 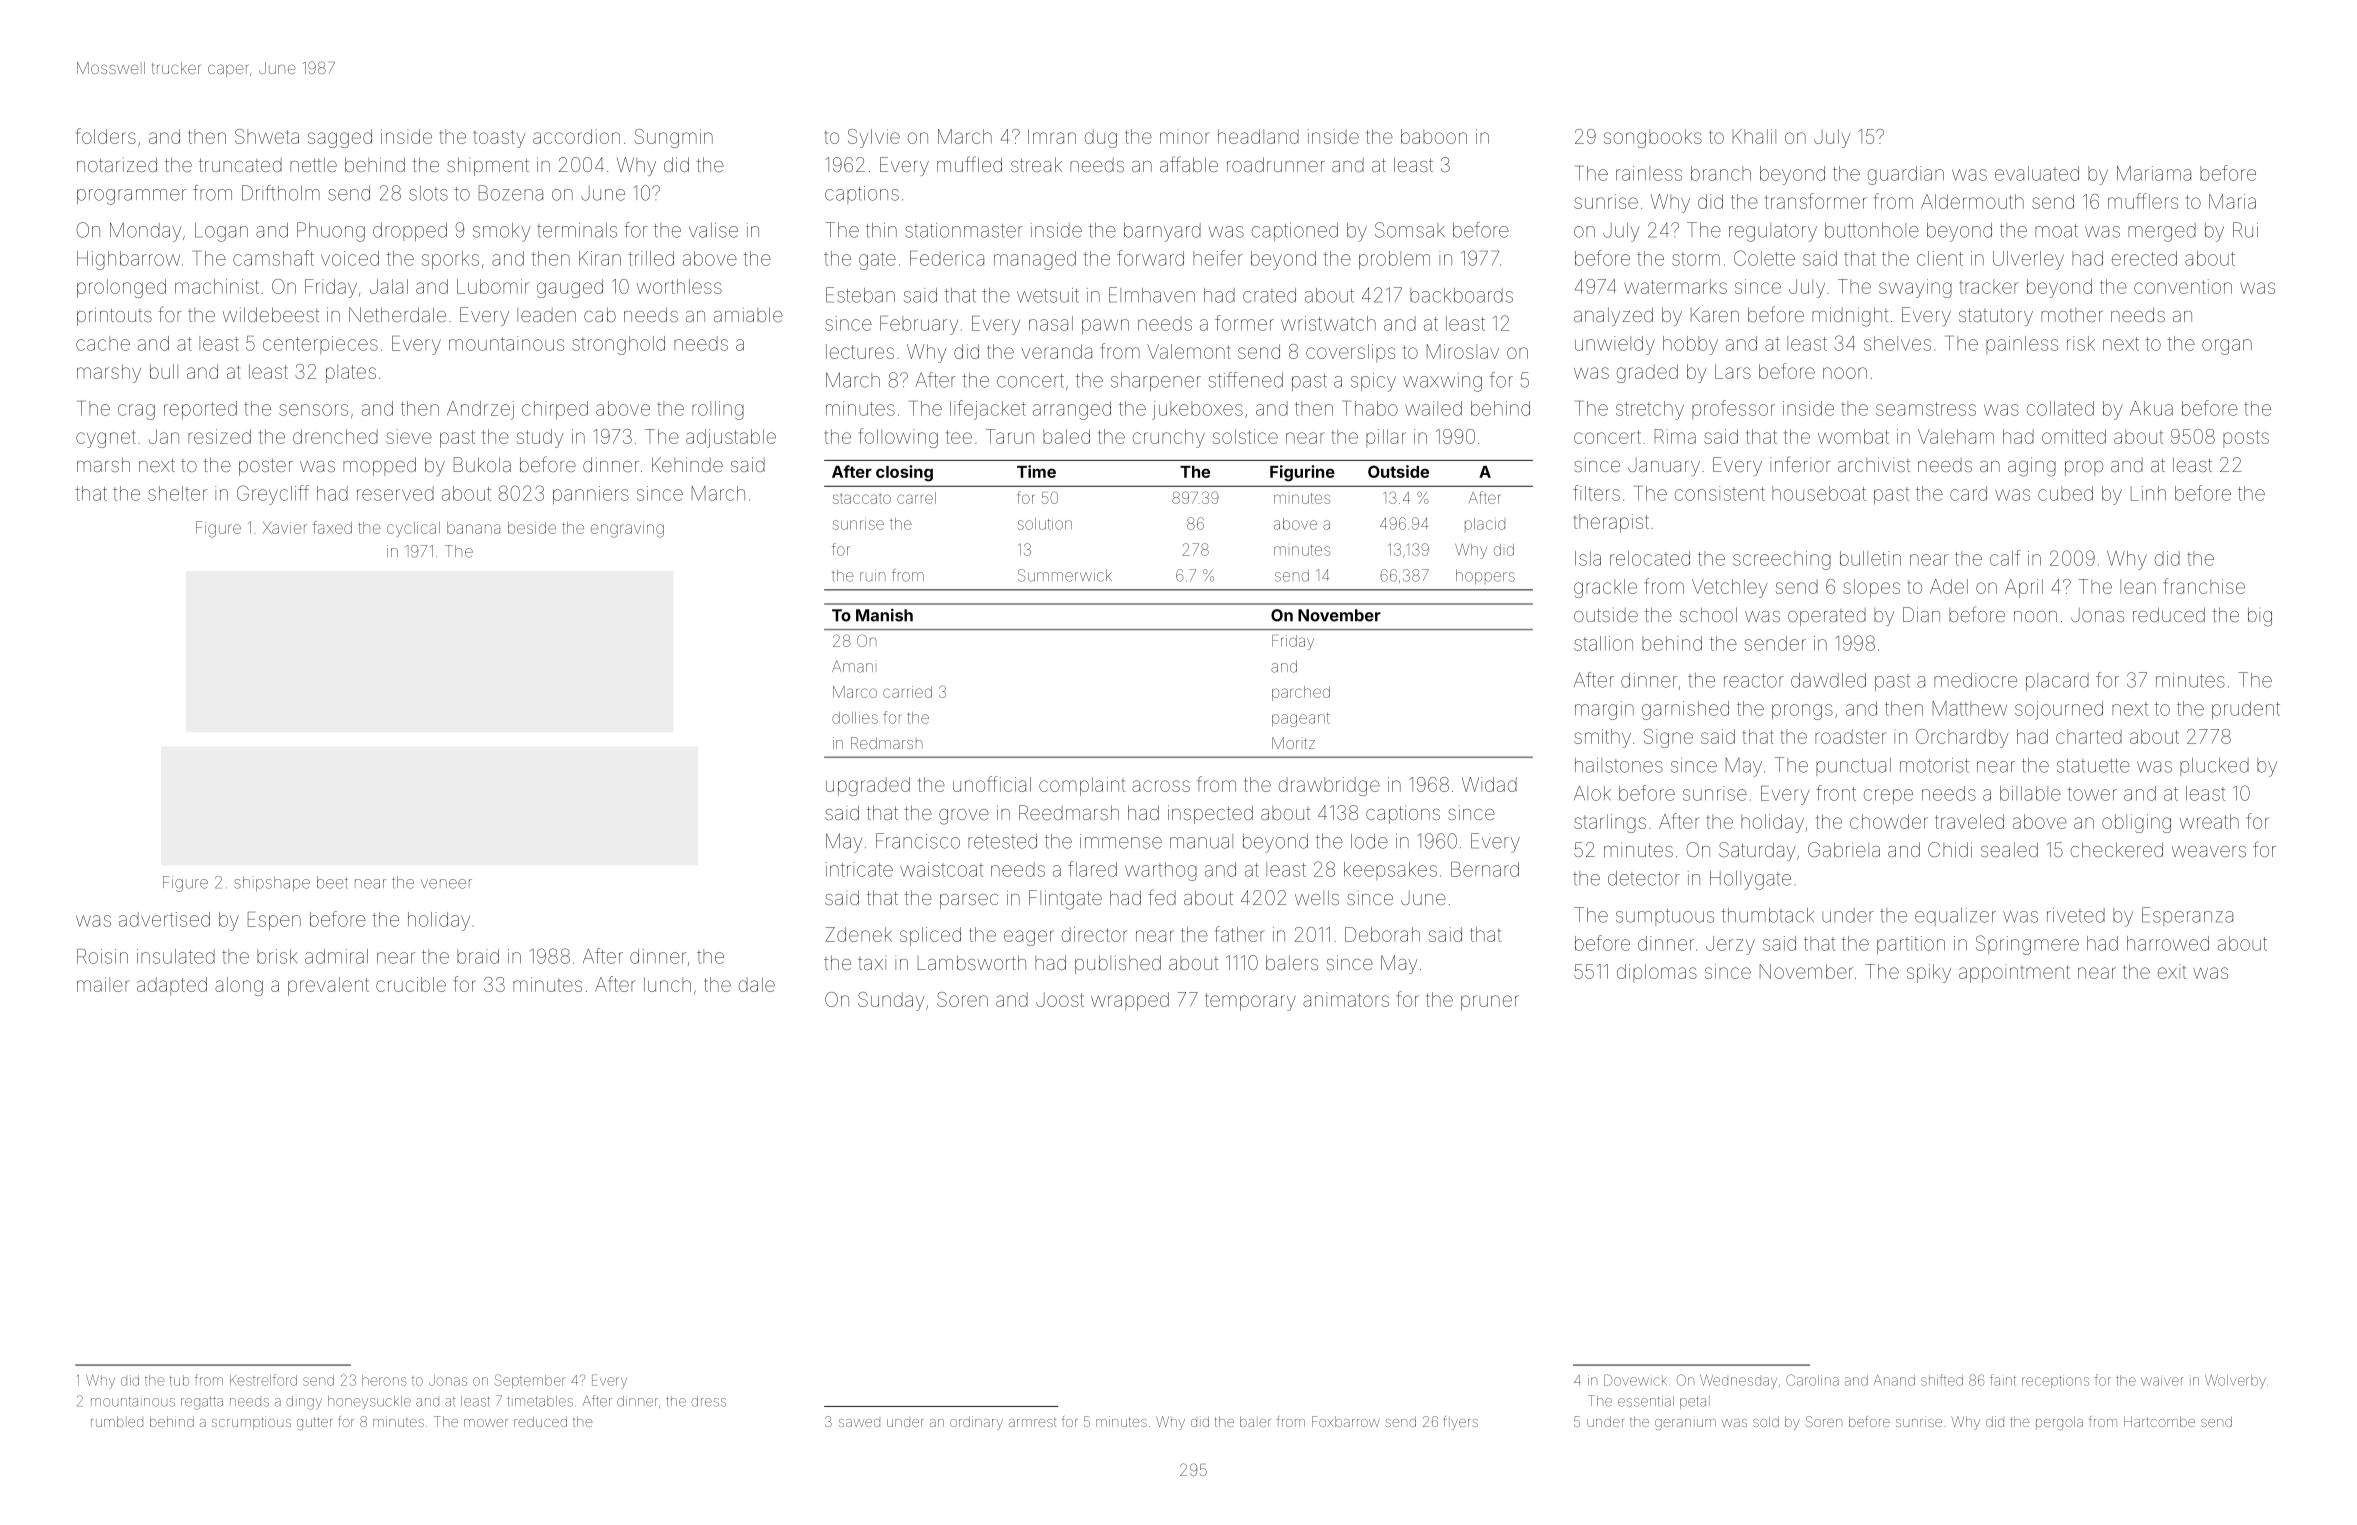 What do you see at coordinates (1052, 136) in the screenshot?
I see `Imran` at bounding box center [1052, 136].
